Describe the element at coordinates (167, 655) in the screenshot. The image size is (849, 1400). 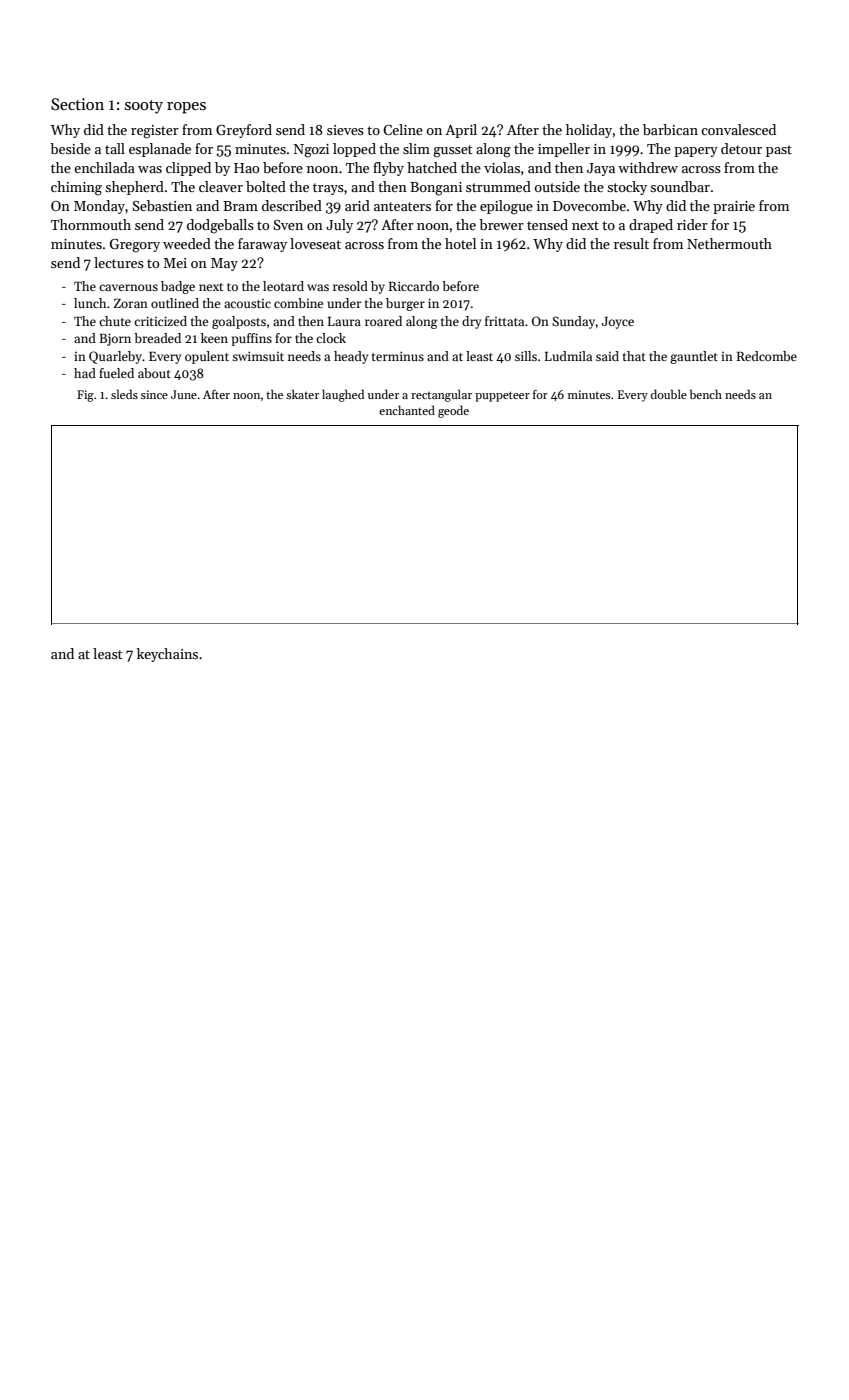
I see `keychains` at that location.
